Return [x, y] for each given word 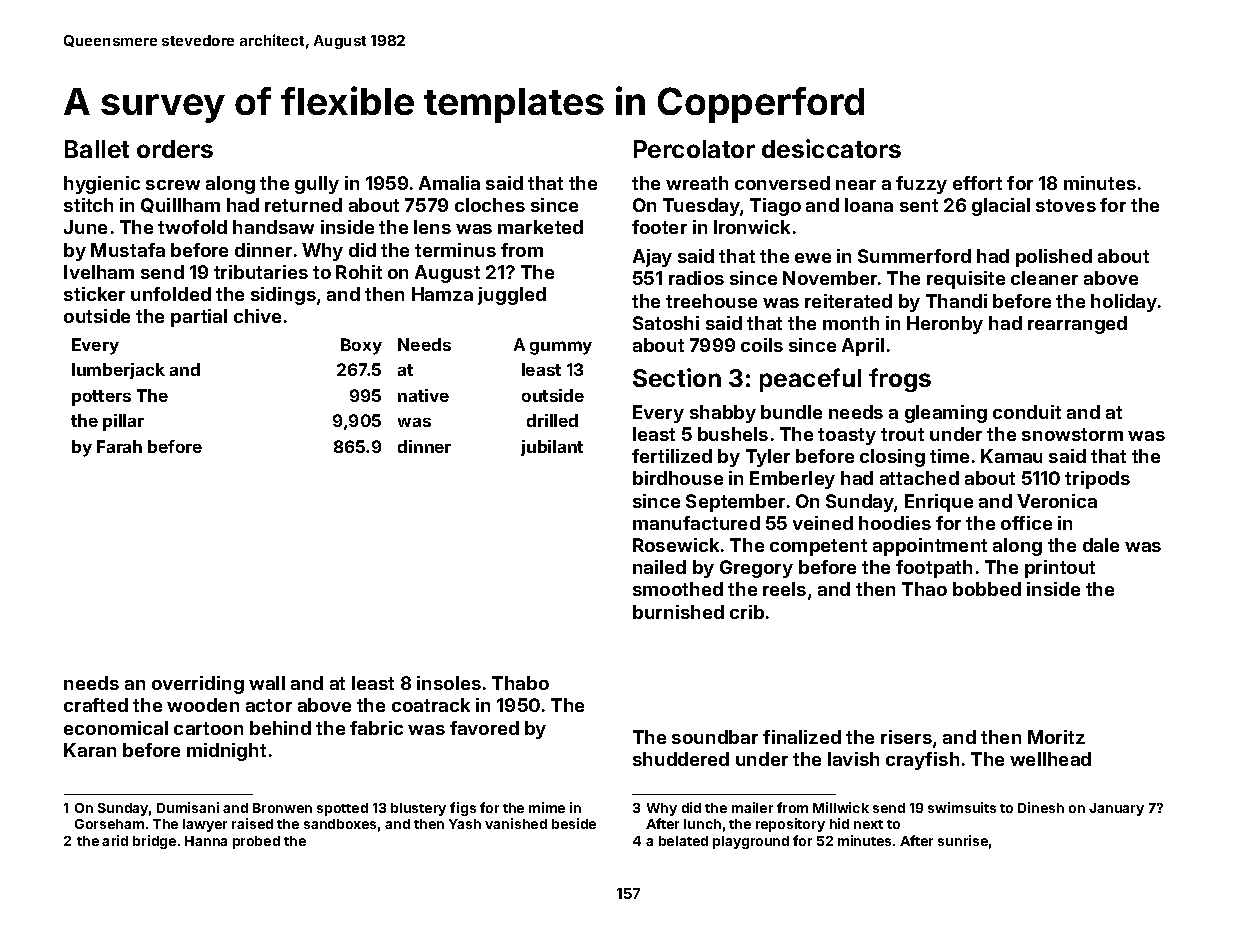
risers [906, 737]
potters [101, 398]
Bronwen [282, 808]
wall [267, 683]
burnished [678, 612]
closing [892, 458]
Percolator [694, 149]
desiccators [831, 148]
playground [751, 842]
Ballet [97, 149]
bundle [791, 412]
